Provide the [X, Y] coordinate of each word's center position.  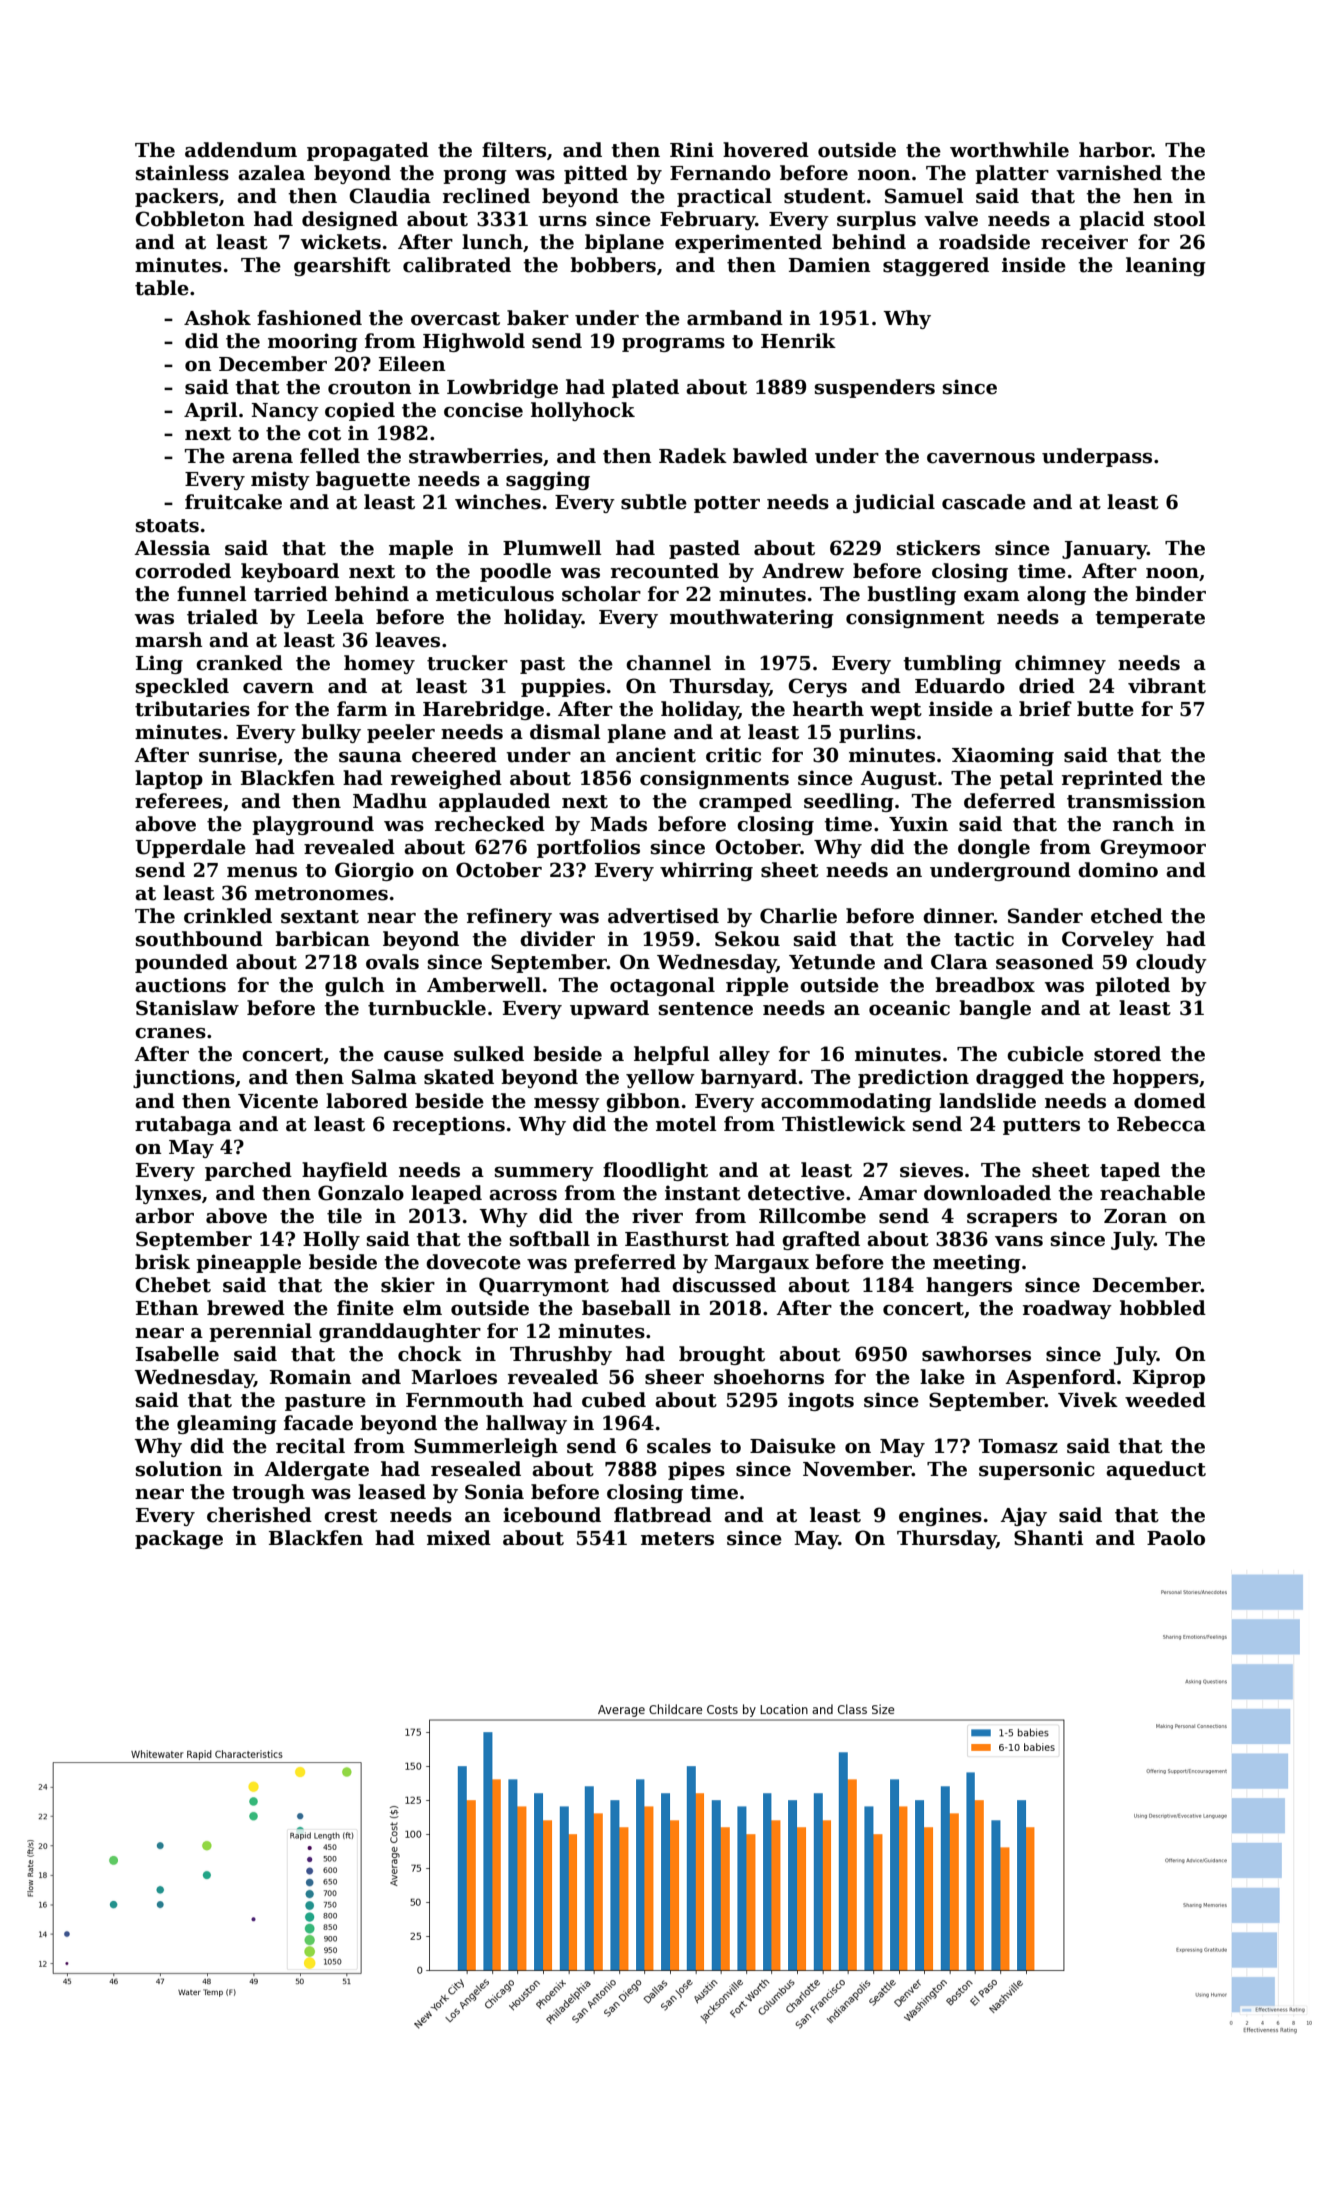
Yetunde [832, 962]
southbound [199, 939]
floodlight [655, 1171]
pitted [596, 174]
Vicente [278, 1101]
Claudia [390, 196]
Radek [693, 456]
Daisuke [793, 1446]
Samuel [924, 196]
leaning [1166, 266]
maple [421, 549]
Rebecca [1161, 1124]
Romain [311, 1377]
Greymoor [1153, 848]
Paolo [1176, 1538]
